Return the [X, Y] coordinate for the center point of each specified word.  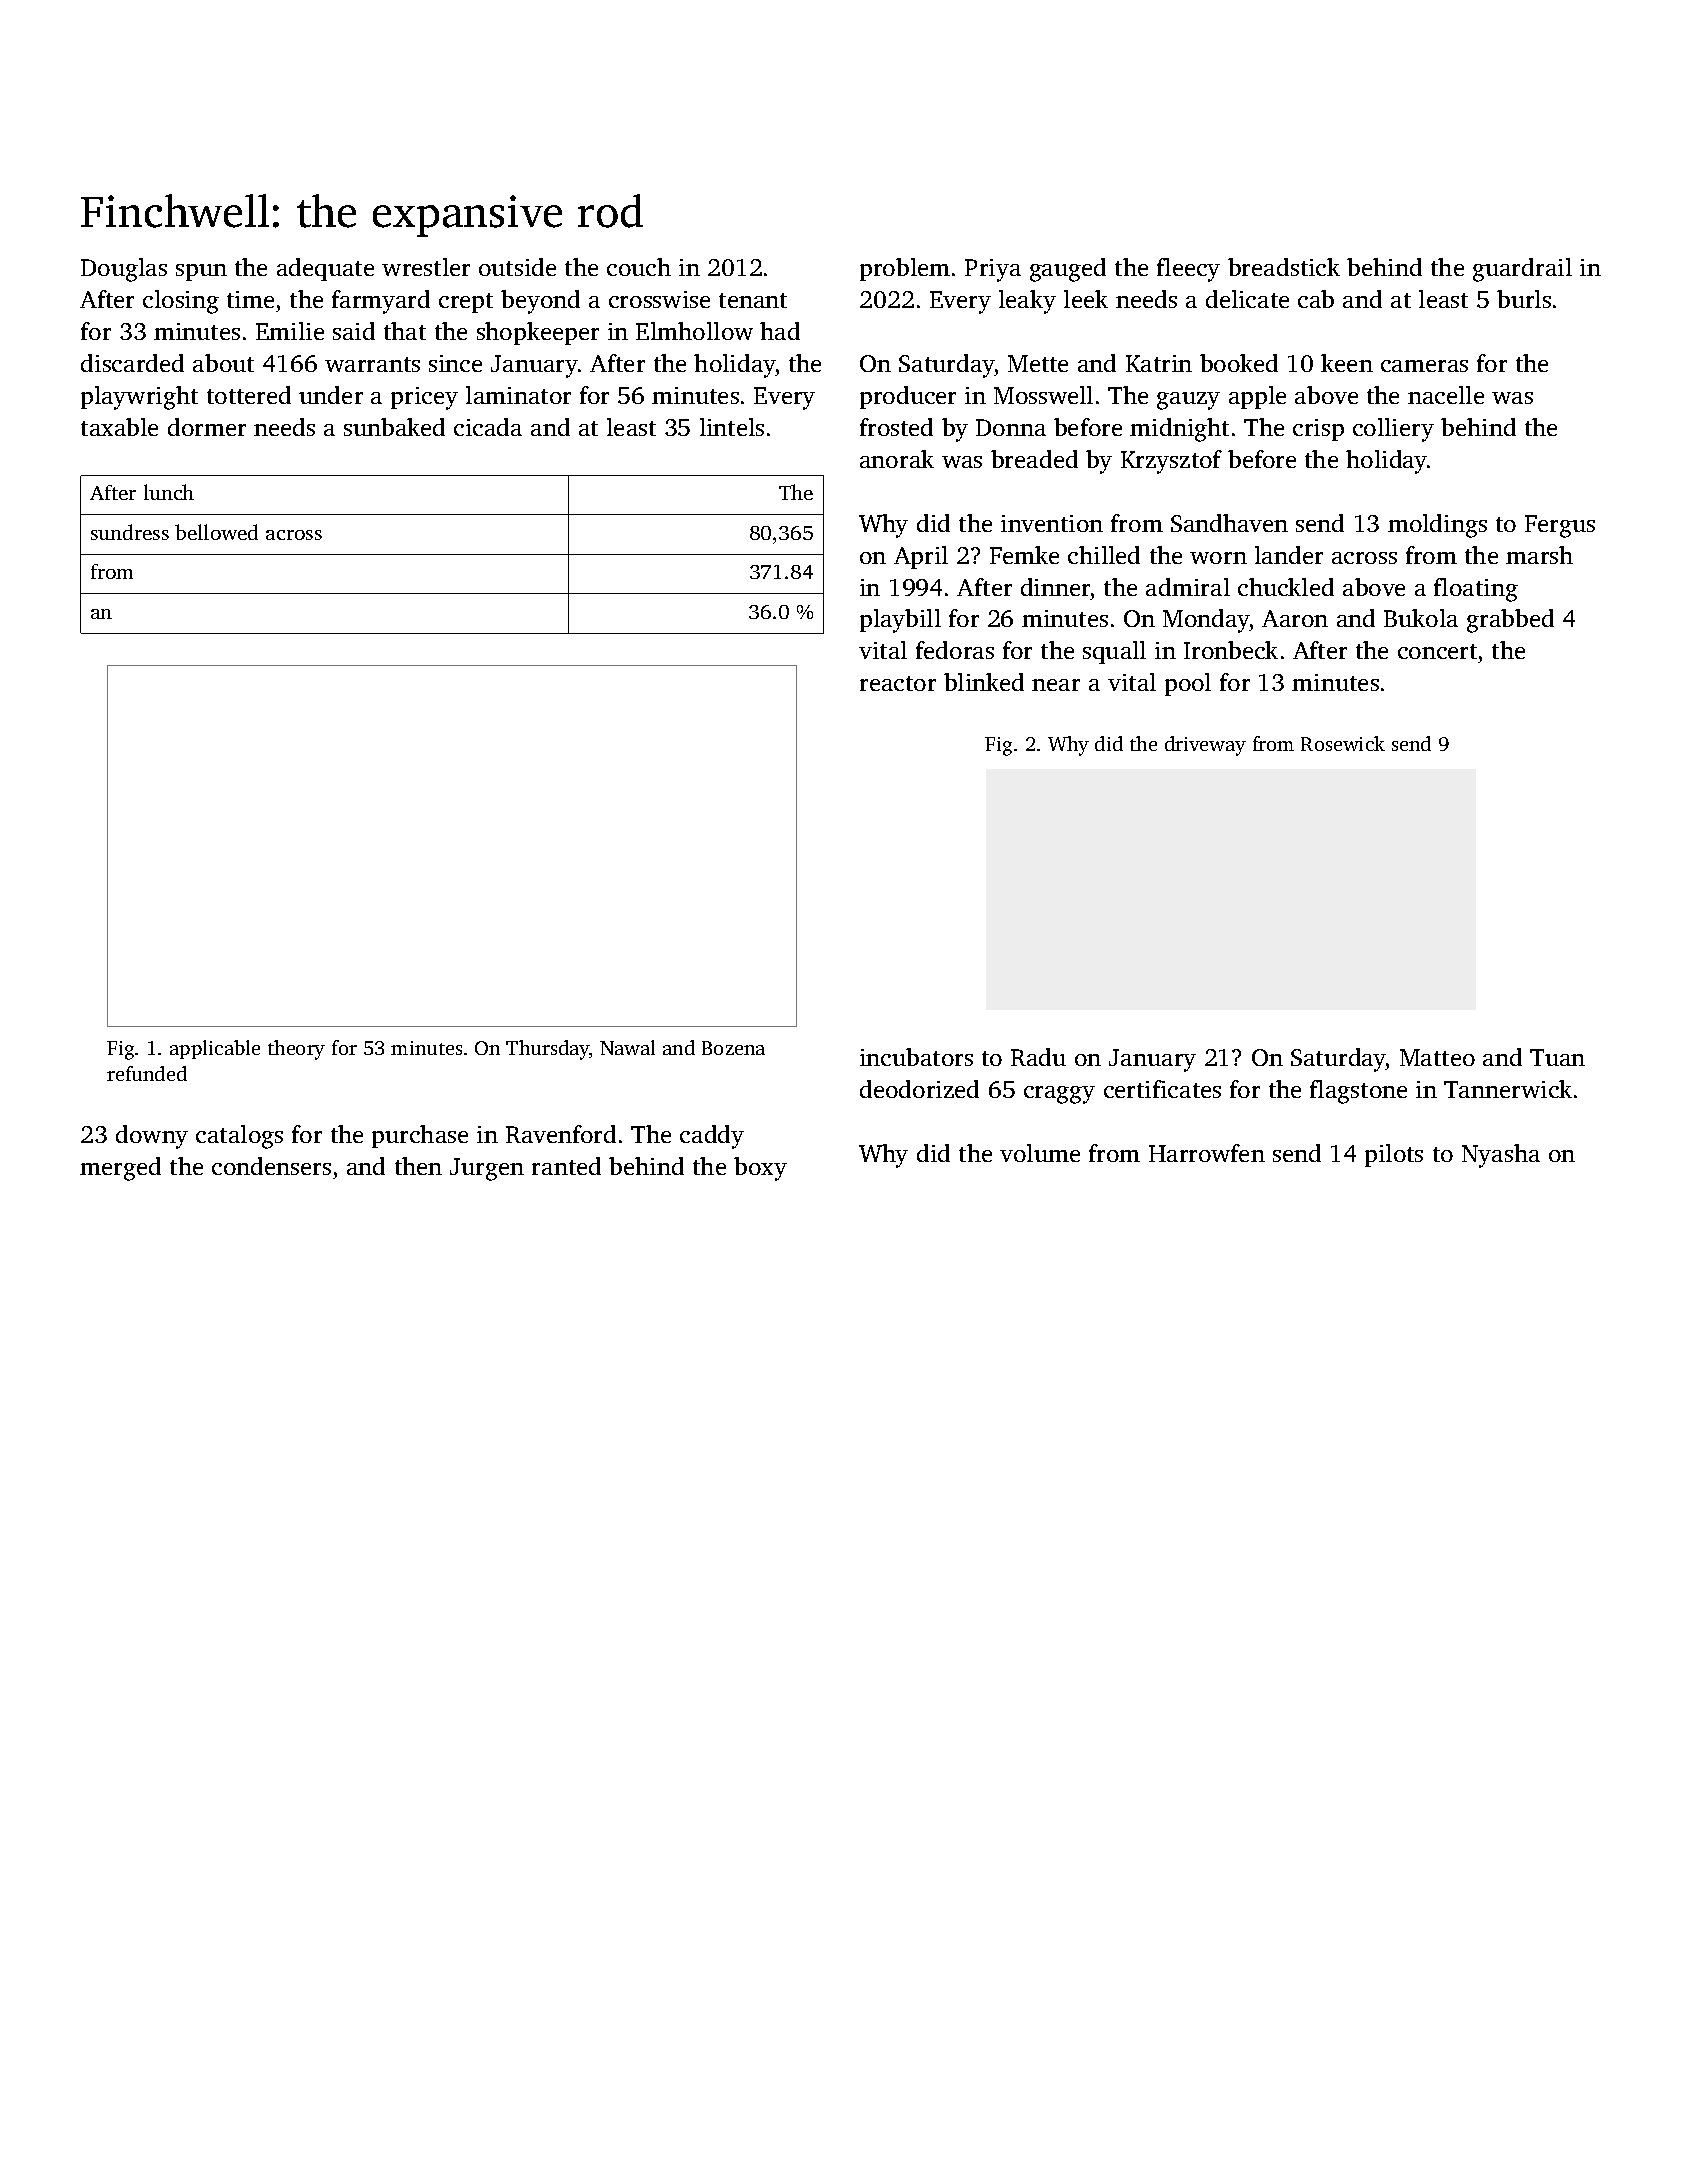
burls [1524, 299]
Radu [1038, 1057]
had [780, 331]
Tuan [1557, 1057]
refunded [147, 1073]
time [250, 299]
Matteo [1437, 1057]
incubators [916, 1057]
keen [1347, 363]
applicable [215, 1049]
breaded [1034, 459]
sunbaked [394, 427]
